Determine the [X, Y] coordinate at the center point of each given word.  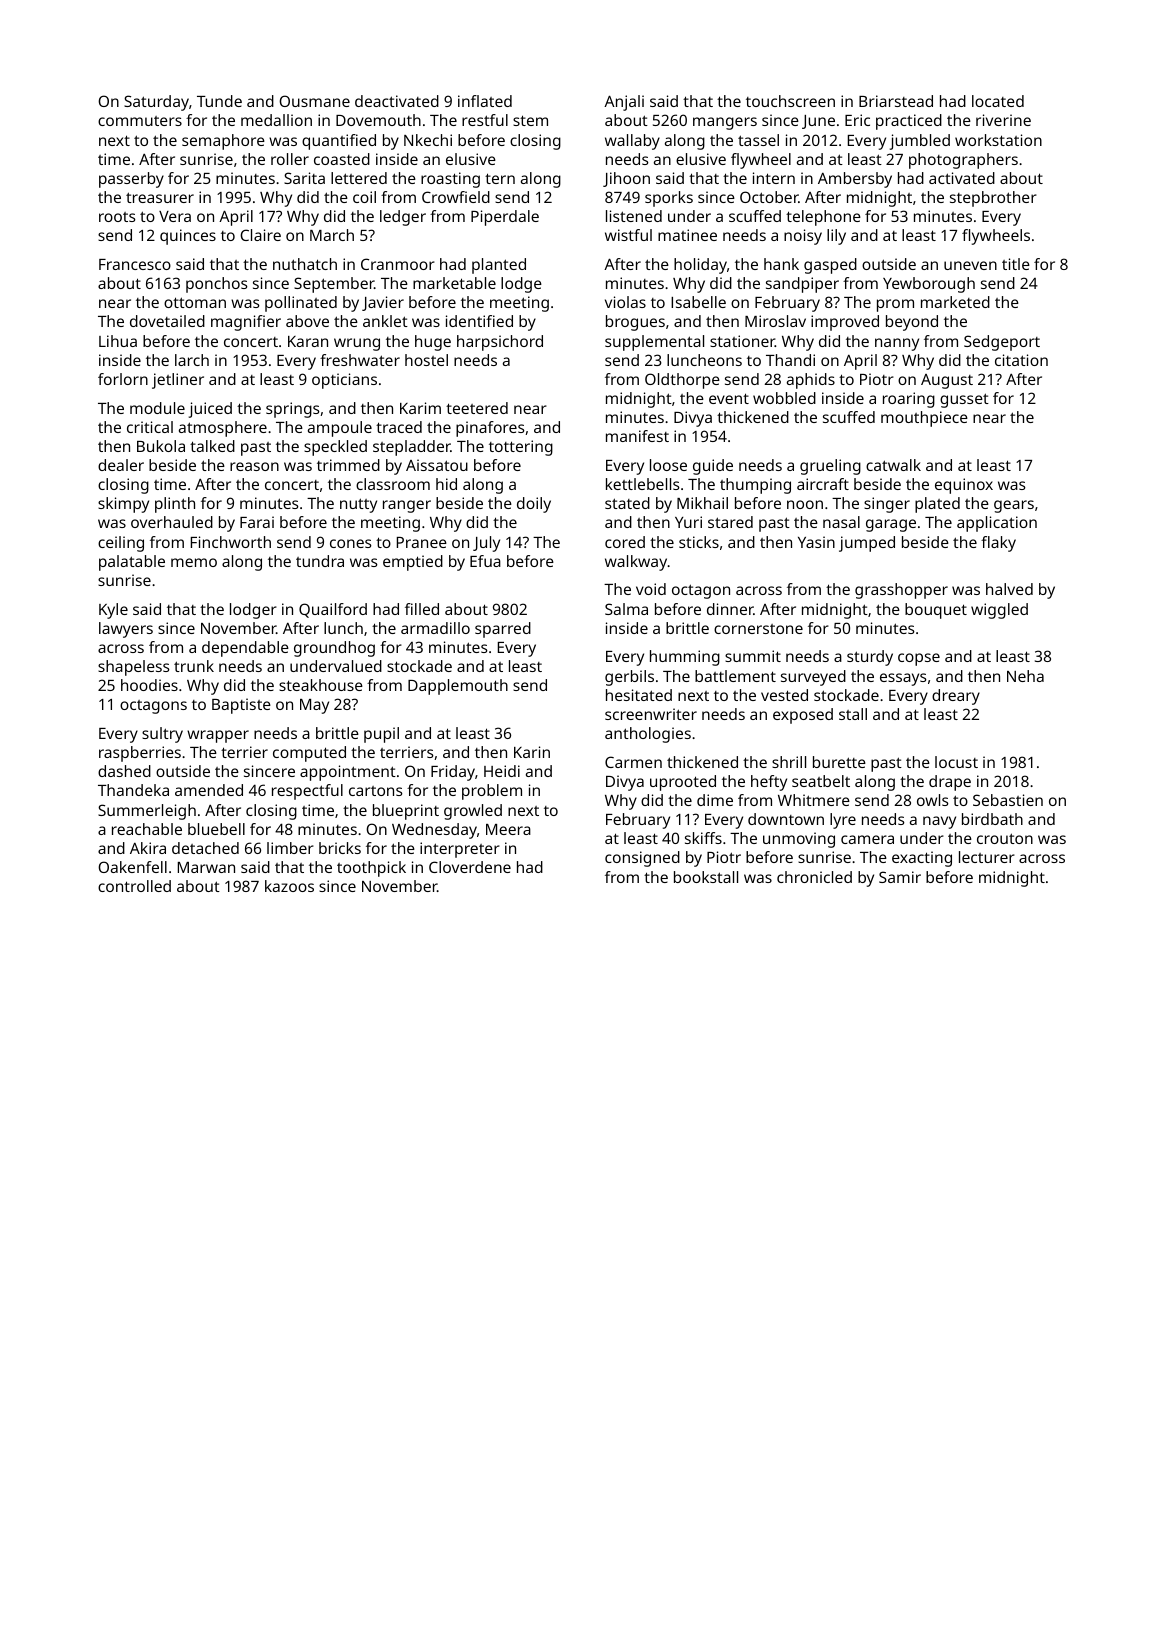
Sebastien [1008, 800]
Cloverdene [470, 867]
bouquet [936, 611]
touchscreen [790, 101]
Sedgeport [1002, 343]
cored [625, 542]
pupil [381, 735]
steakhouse [321, 685]
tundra [320, 561]
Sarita [304, 178]
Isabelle [698, 302]
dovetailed [167, 321]
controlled [134, 886]
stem [530, 120]
